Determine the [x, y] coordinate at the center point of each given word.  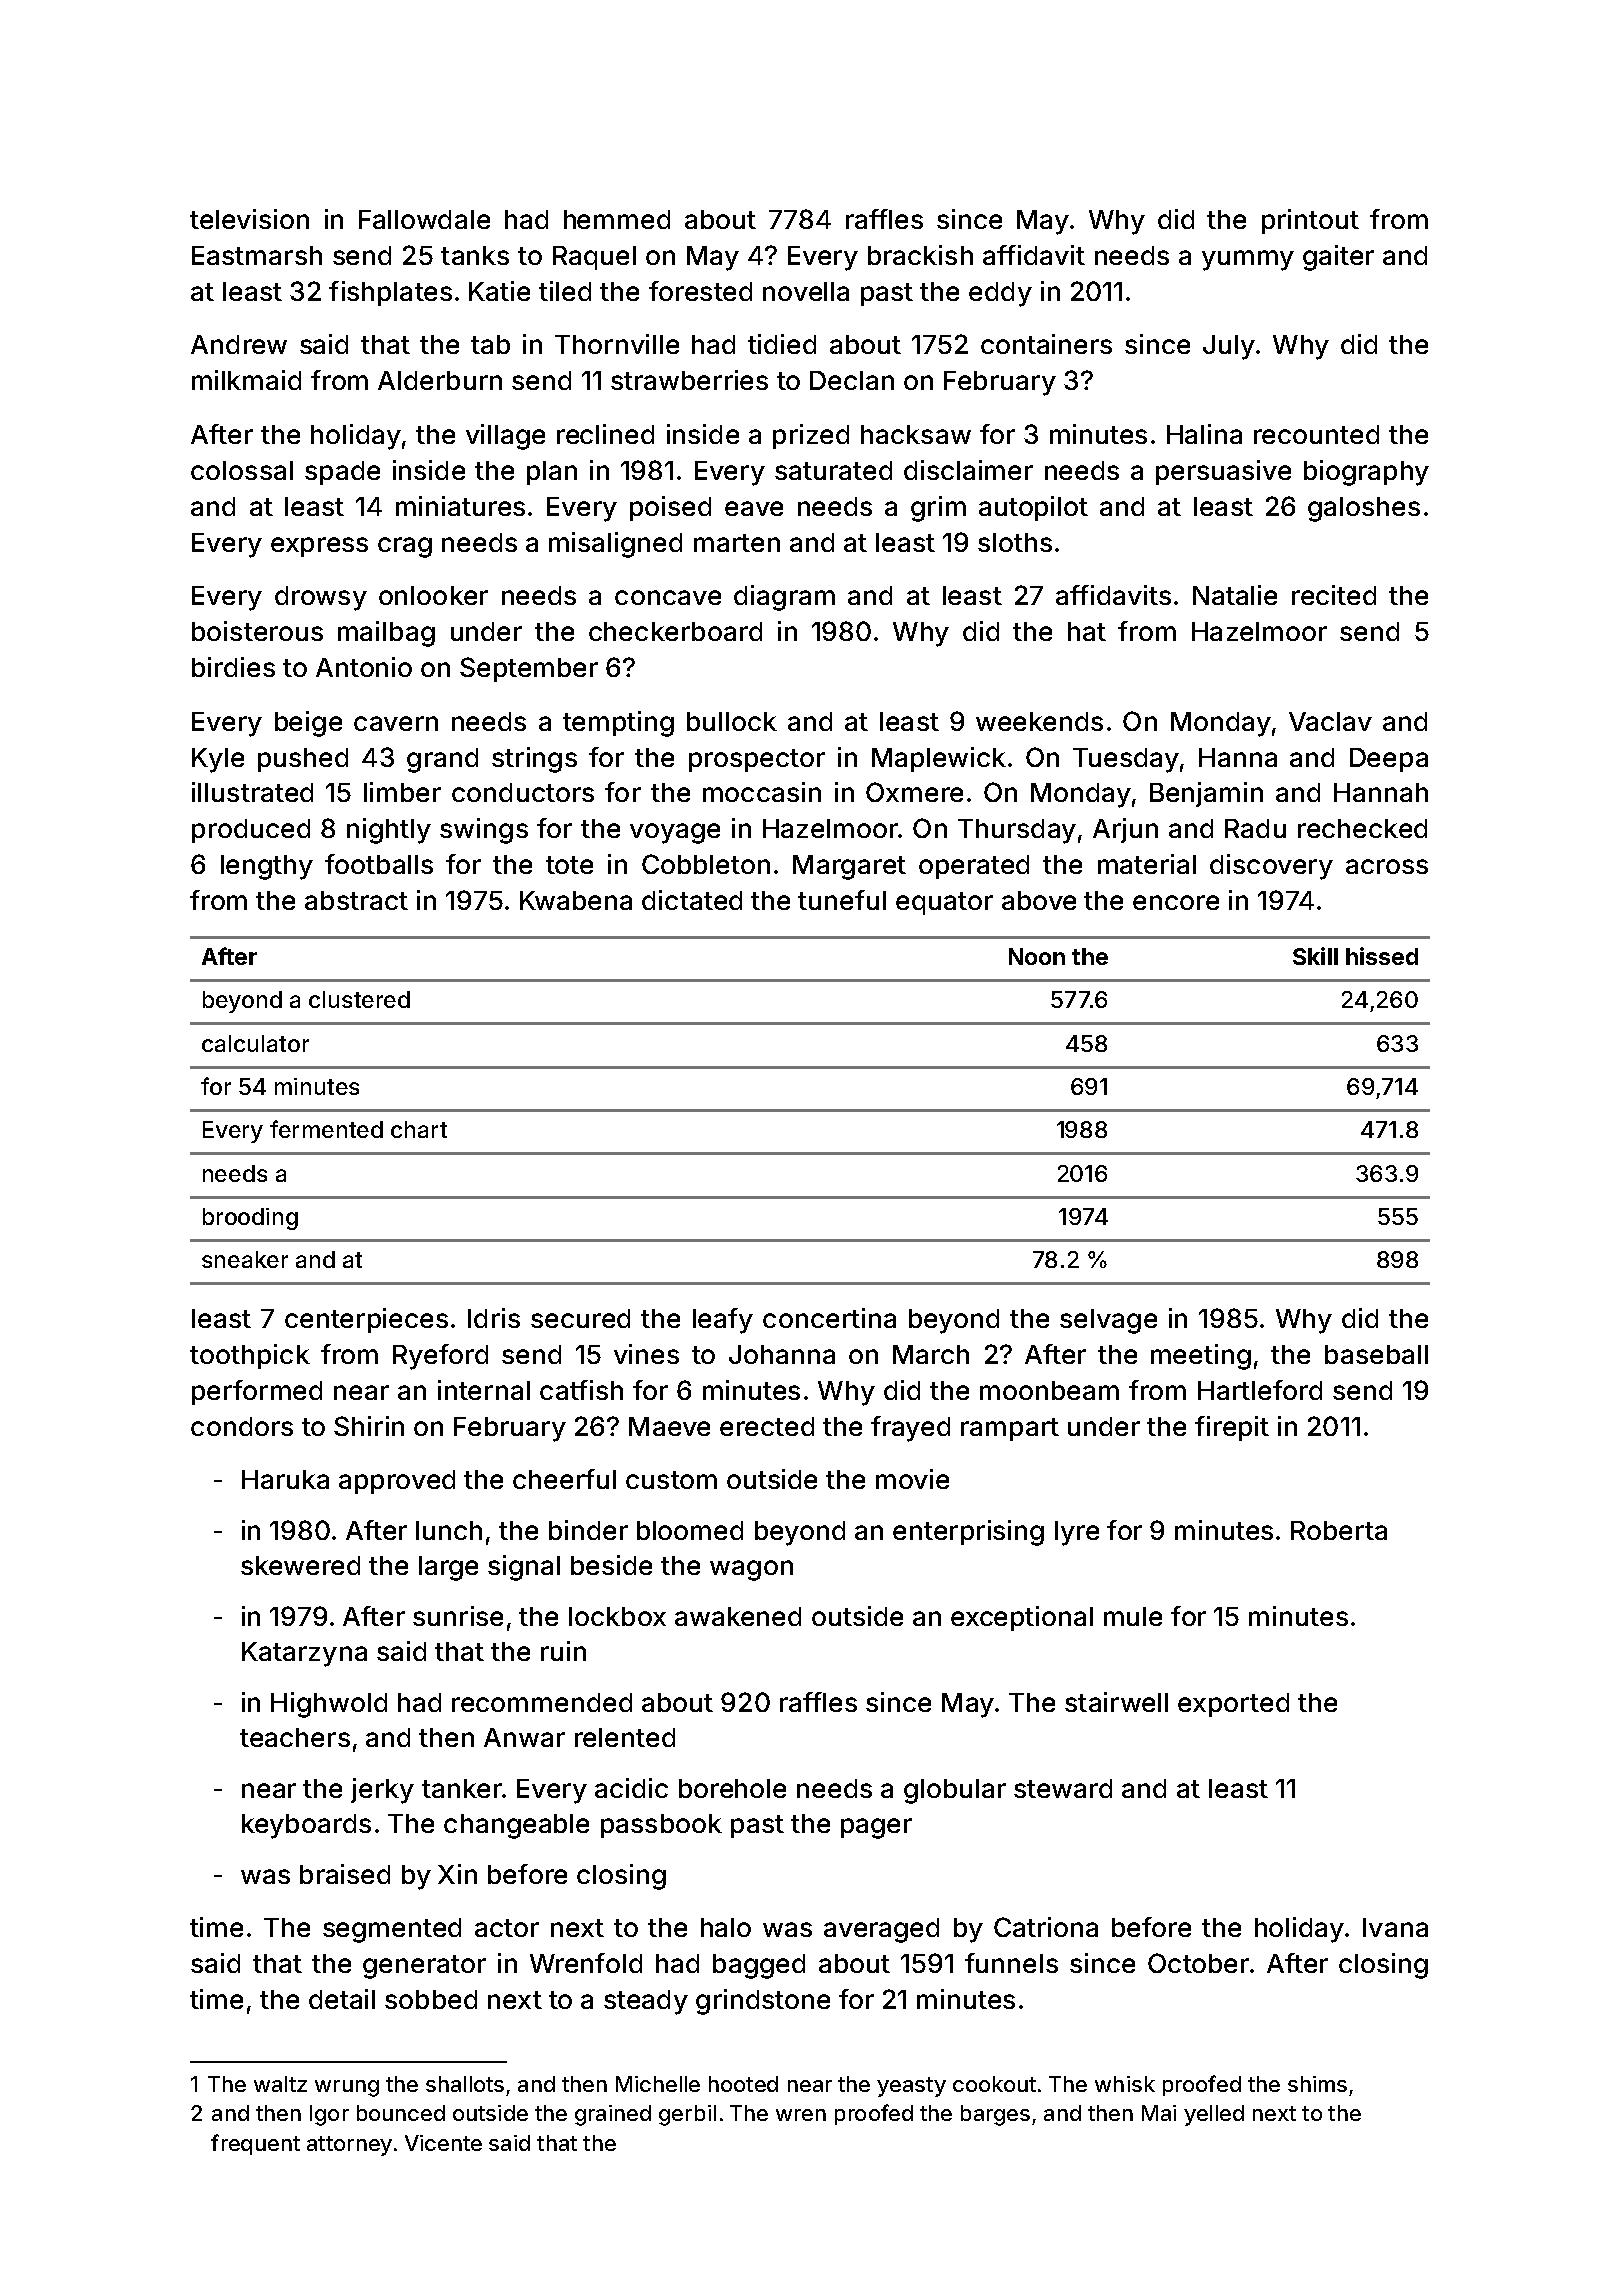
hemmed [617, 219]
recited [1334, 595]
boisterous [257, 631]
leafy [723, 1321]
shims [1317, 2084]
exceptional [1022, 1618]
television [249, 219]
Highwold [329, 1705]
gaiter [1338, 258]
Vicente [443, 2143]
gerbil [687, 2115]
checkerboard [675, 631]
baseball [1376, 1354]
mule [1133, 1616]
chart [419, 1129]
